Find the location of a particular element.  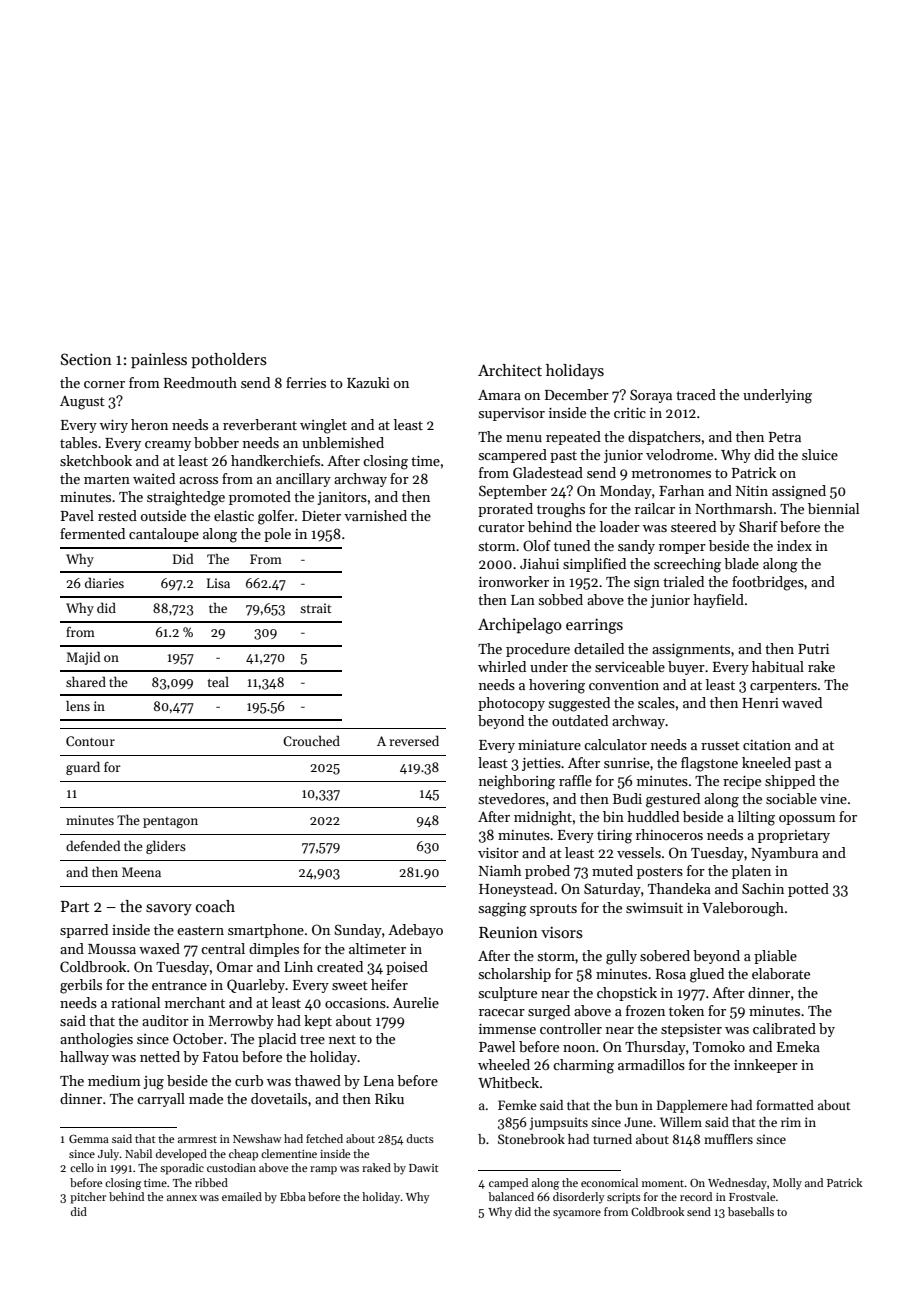

painless is located at coordinates (159, 361).
